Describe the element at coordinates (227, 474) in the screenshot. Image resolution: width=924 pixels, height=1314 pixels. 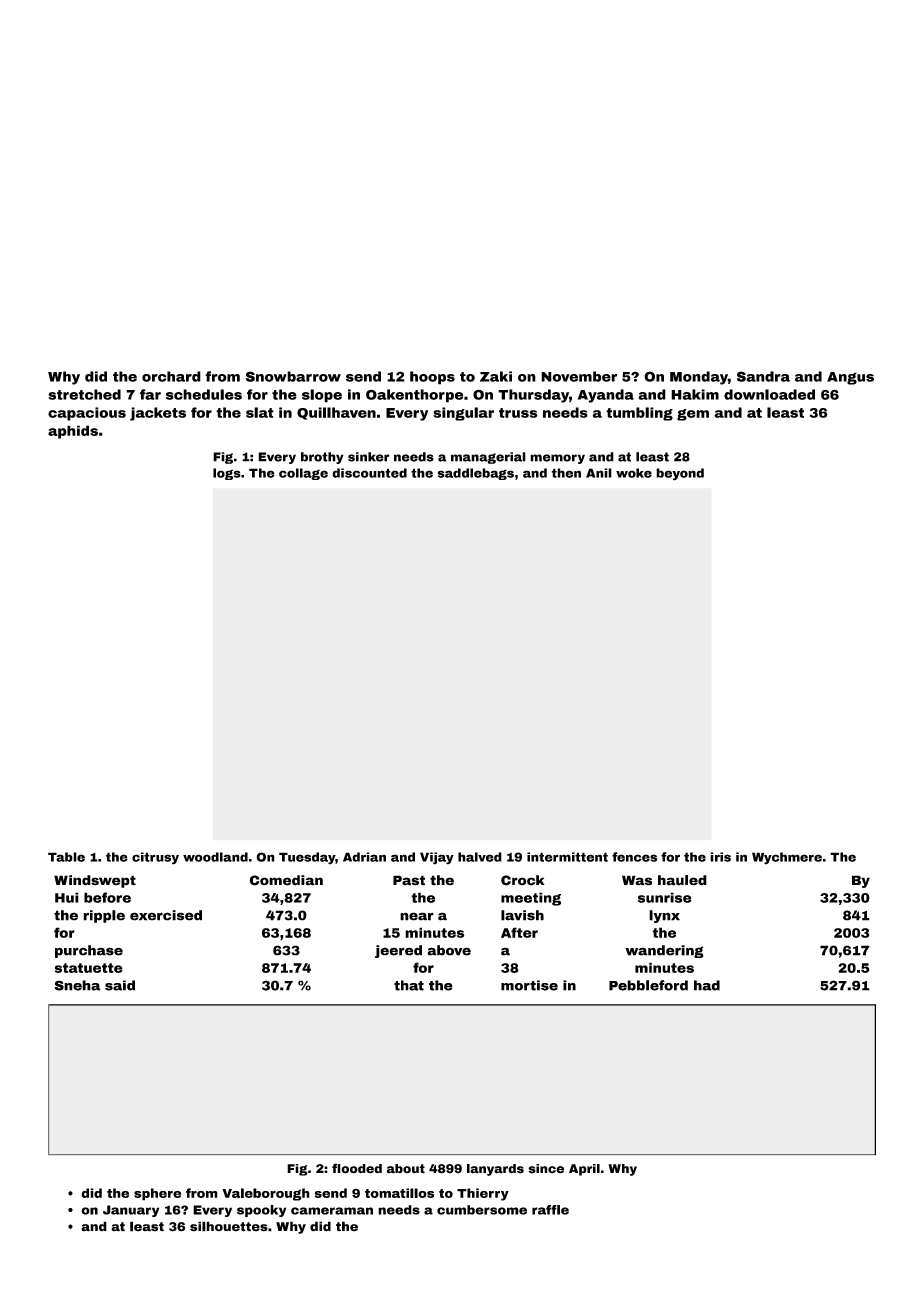
I see `logs` at that location.
